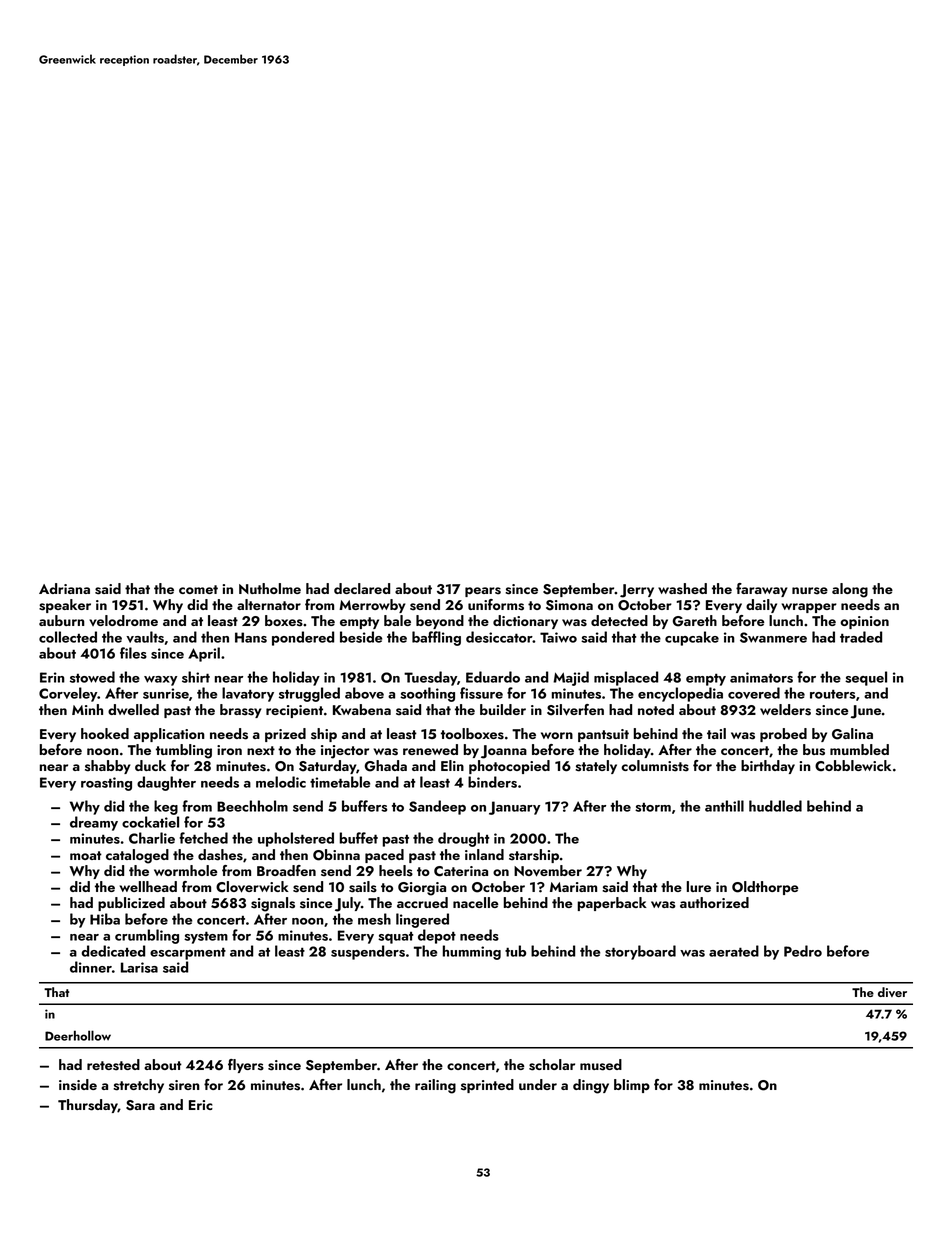  What do you see at coordinates (68, 637) in the image?
I see `collected` at bounding box center [68, 637].
